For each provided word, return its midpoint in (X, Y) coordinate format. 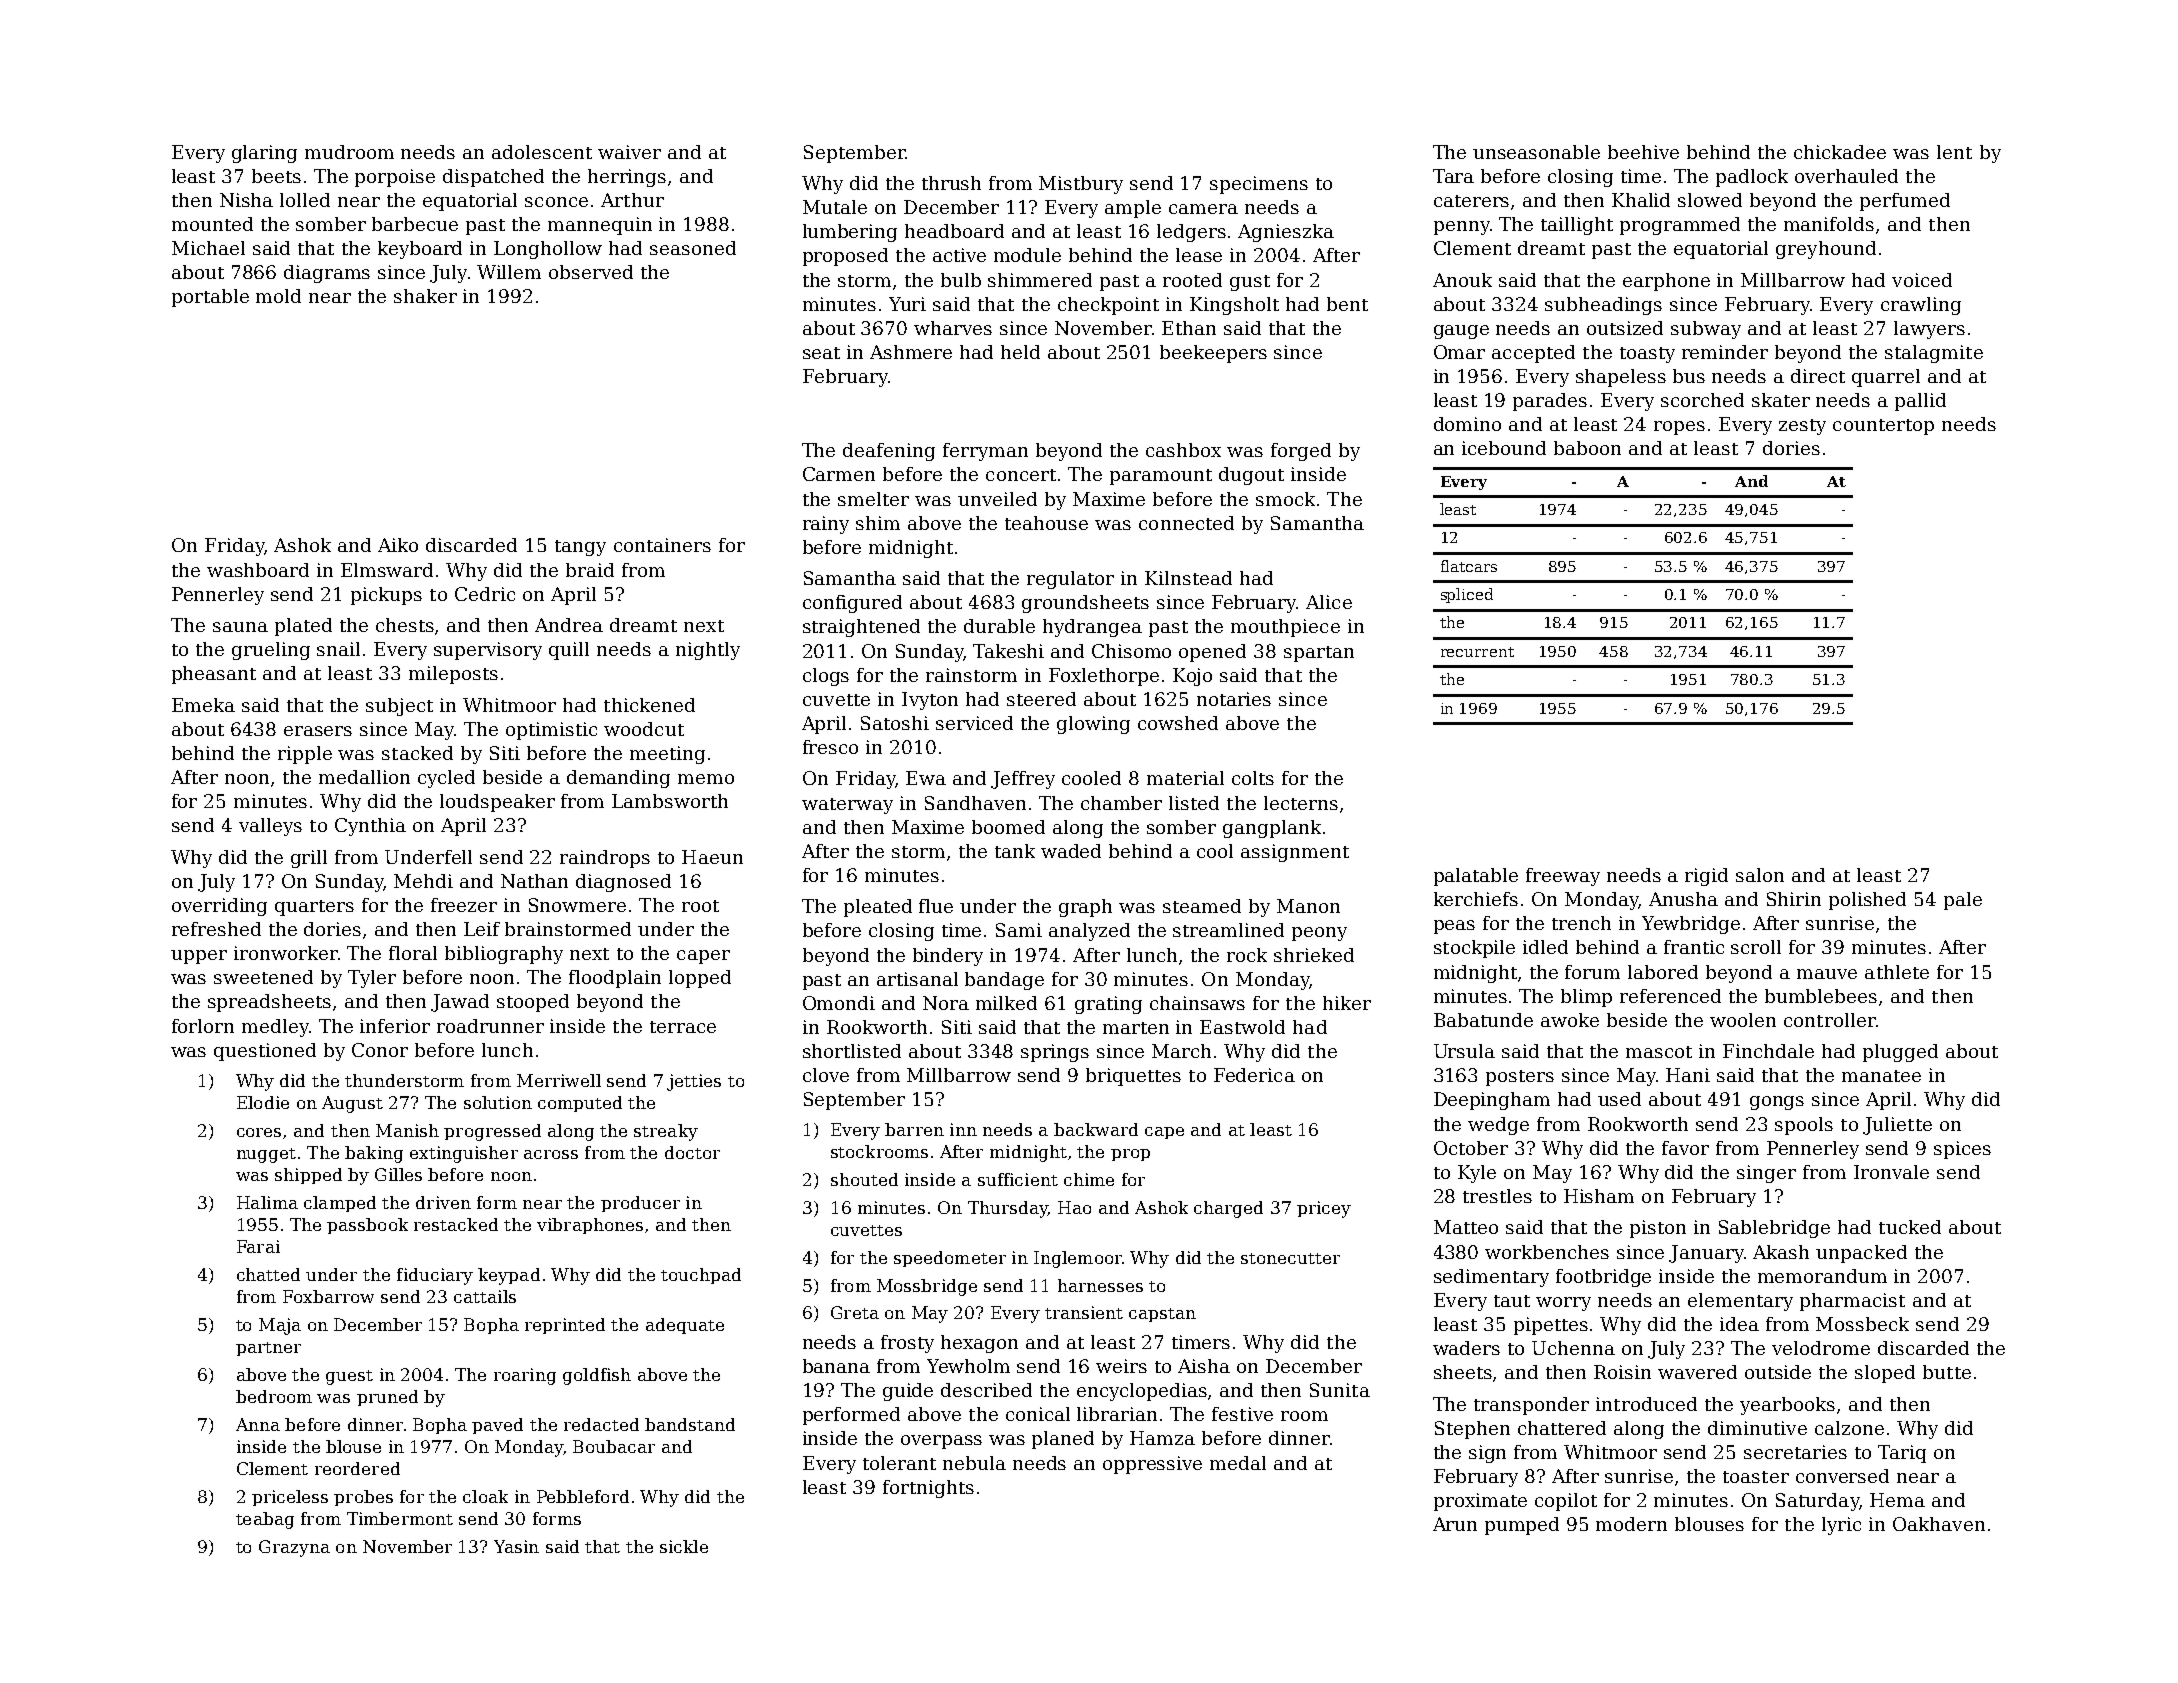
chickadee (1840, 152)
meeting (667, 755)
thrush (951, 183)
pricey (1324, 1209)
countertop (1883, 427)
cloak (485, 1496)
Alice (1329, 602)
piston (1658, 1229)
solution (498, 1102)
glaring (264, 154)
